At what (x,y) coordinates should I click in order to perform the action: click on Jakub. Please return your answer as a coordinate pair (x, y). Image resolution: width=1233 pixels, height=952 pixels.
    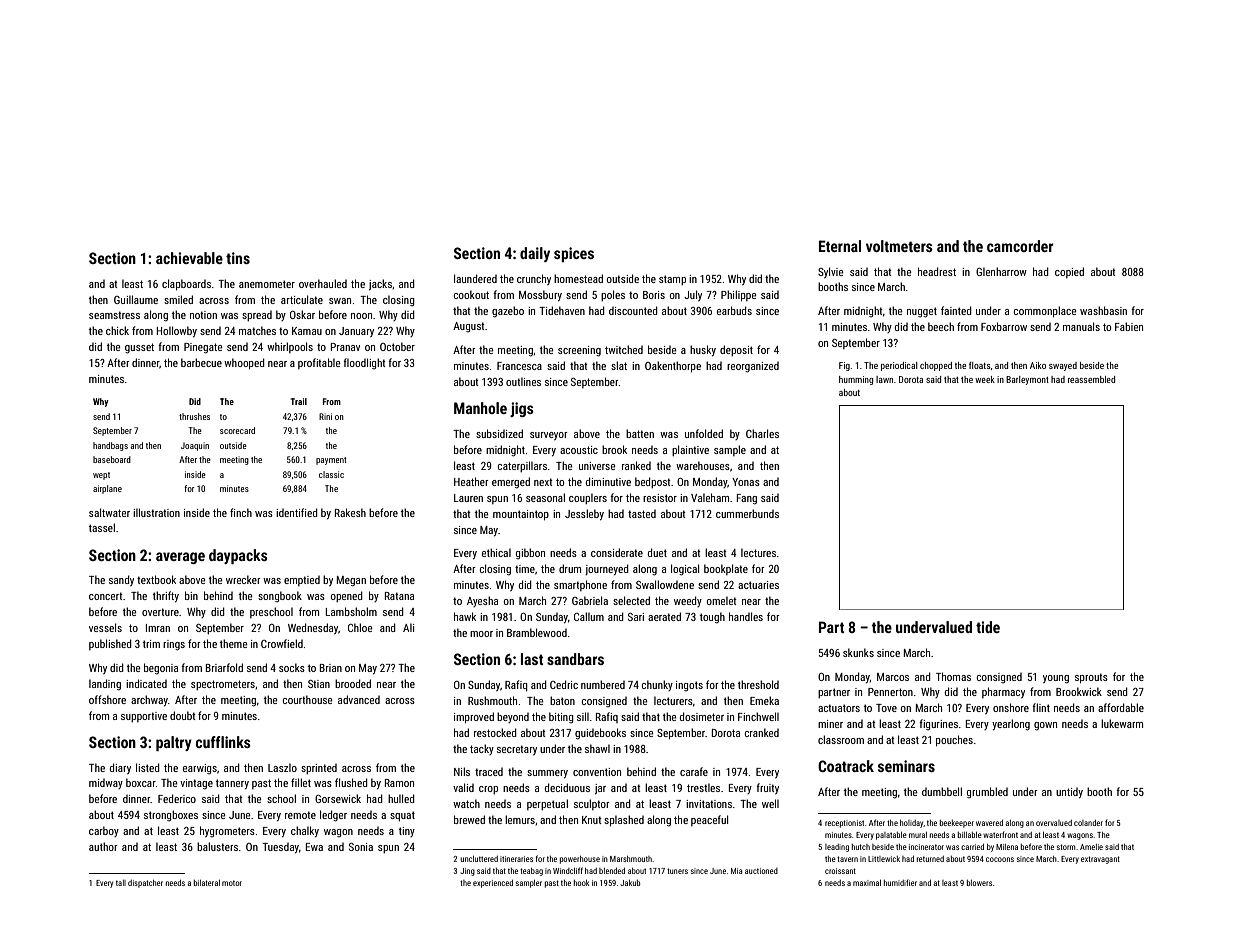
    Looking at the image, I should click on (630, 883).
